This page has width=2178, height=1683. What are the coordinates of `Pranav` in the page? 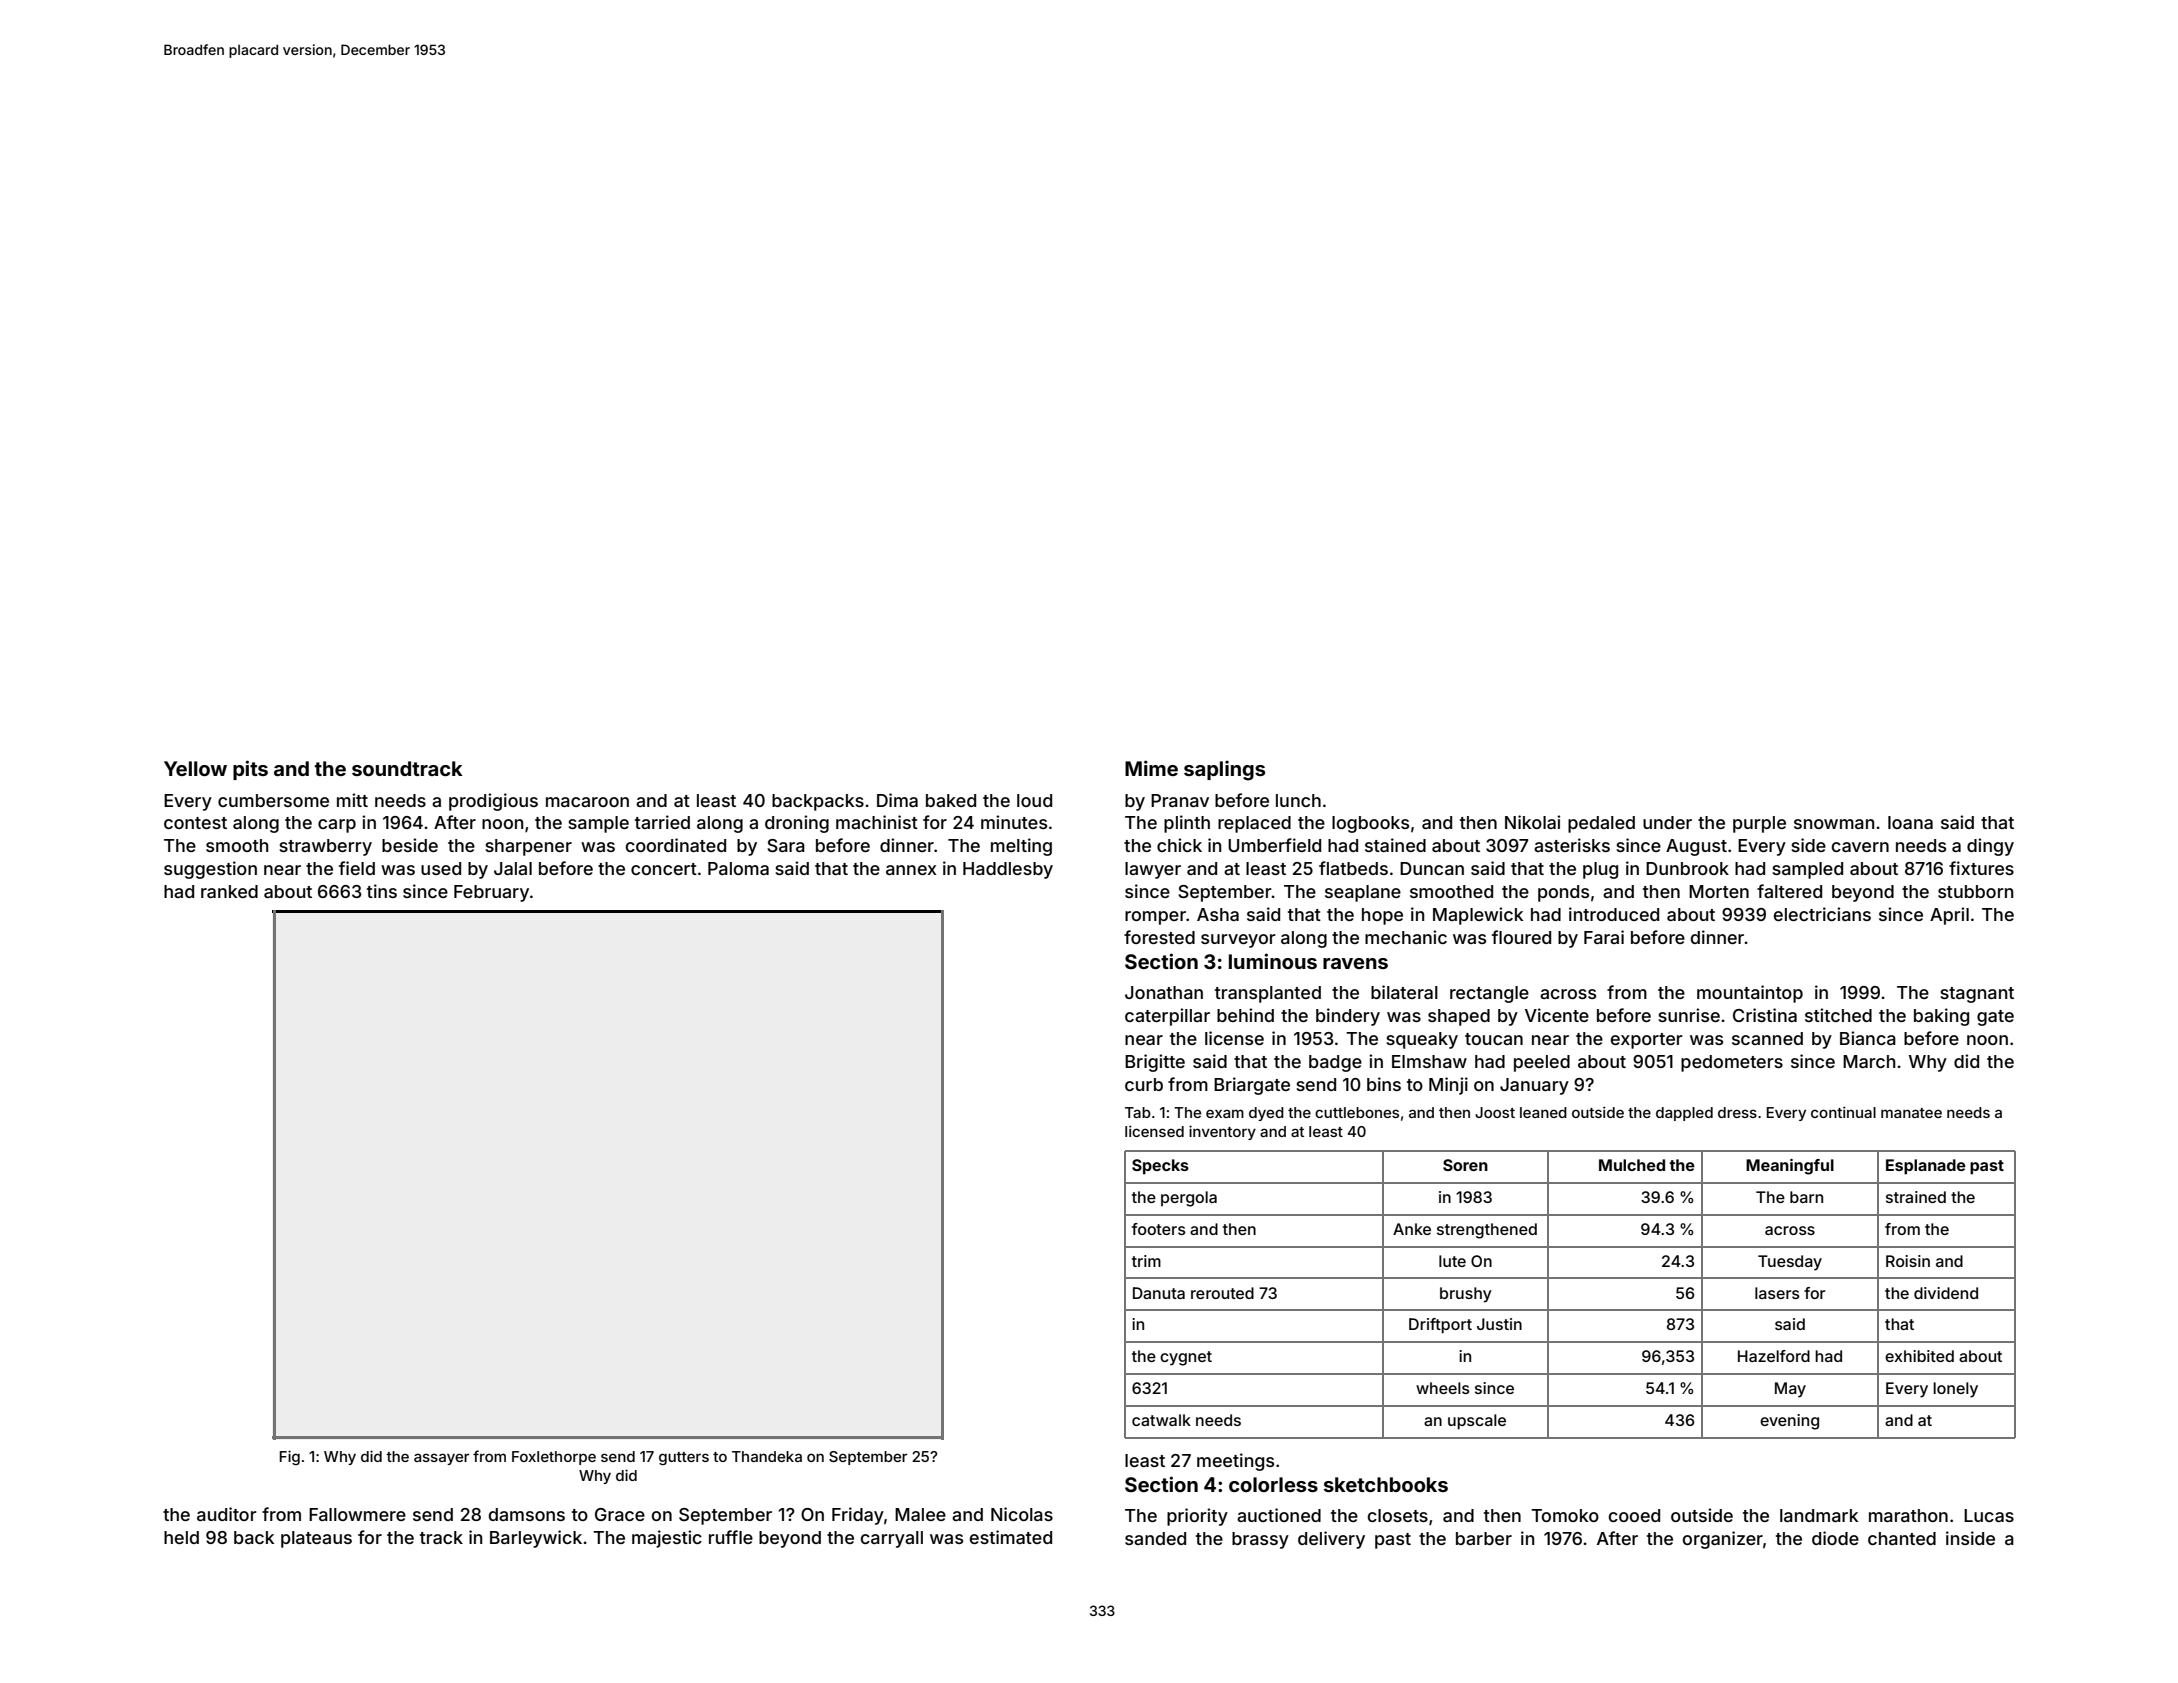 It's located at (1180, 800).
